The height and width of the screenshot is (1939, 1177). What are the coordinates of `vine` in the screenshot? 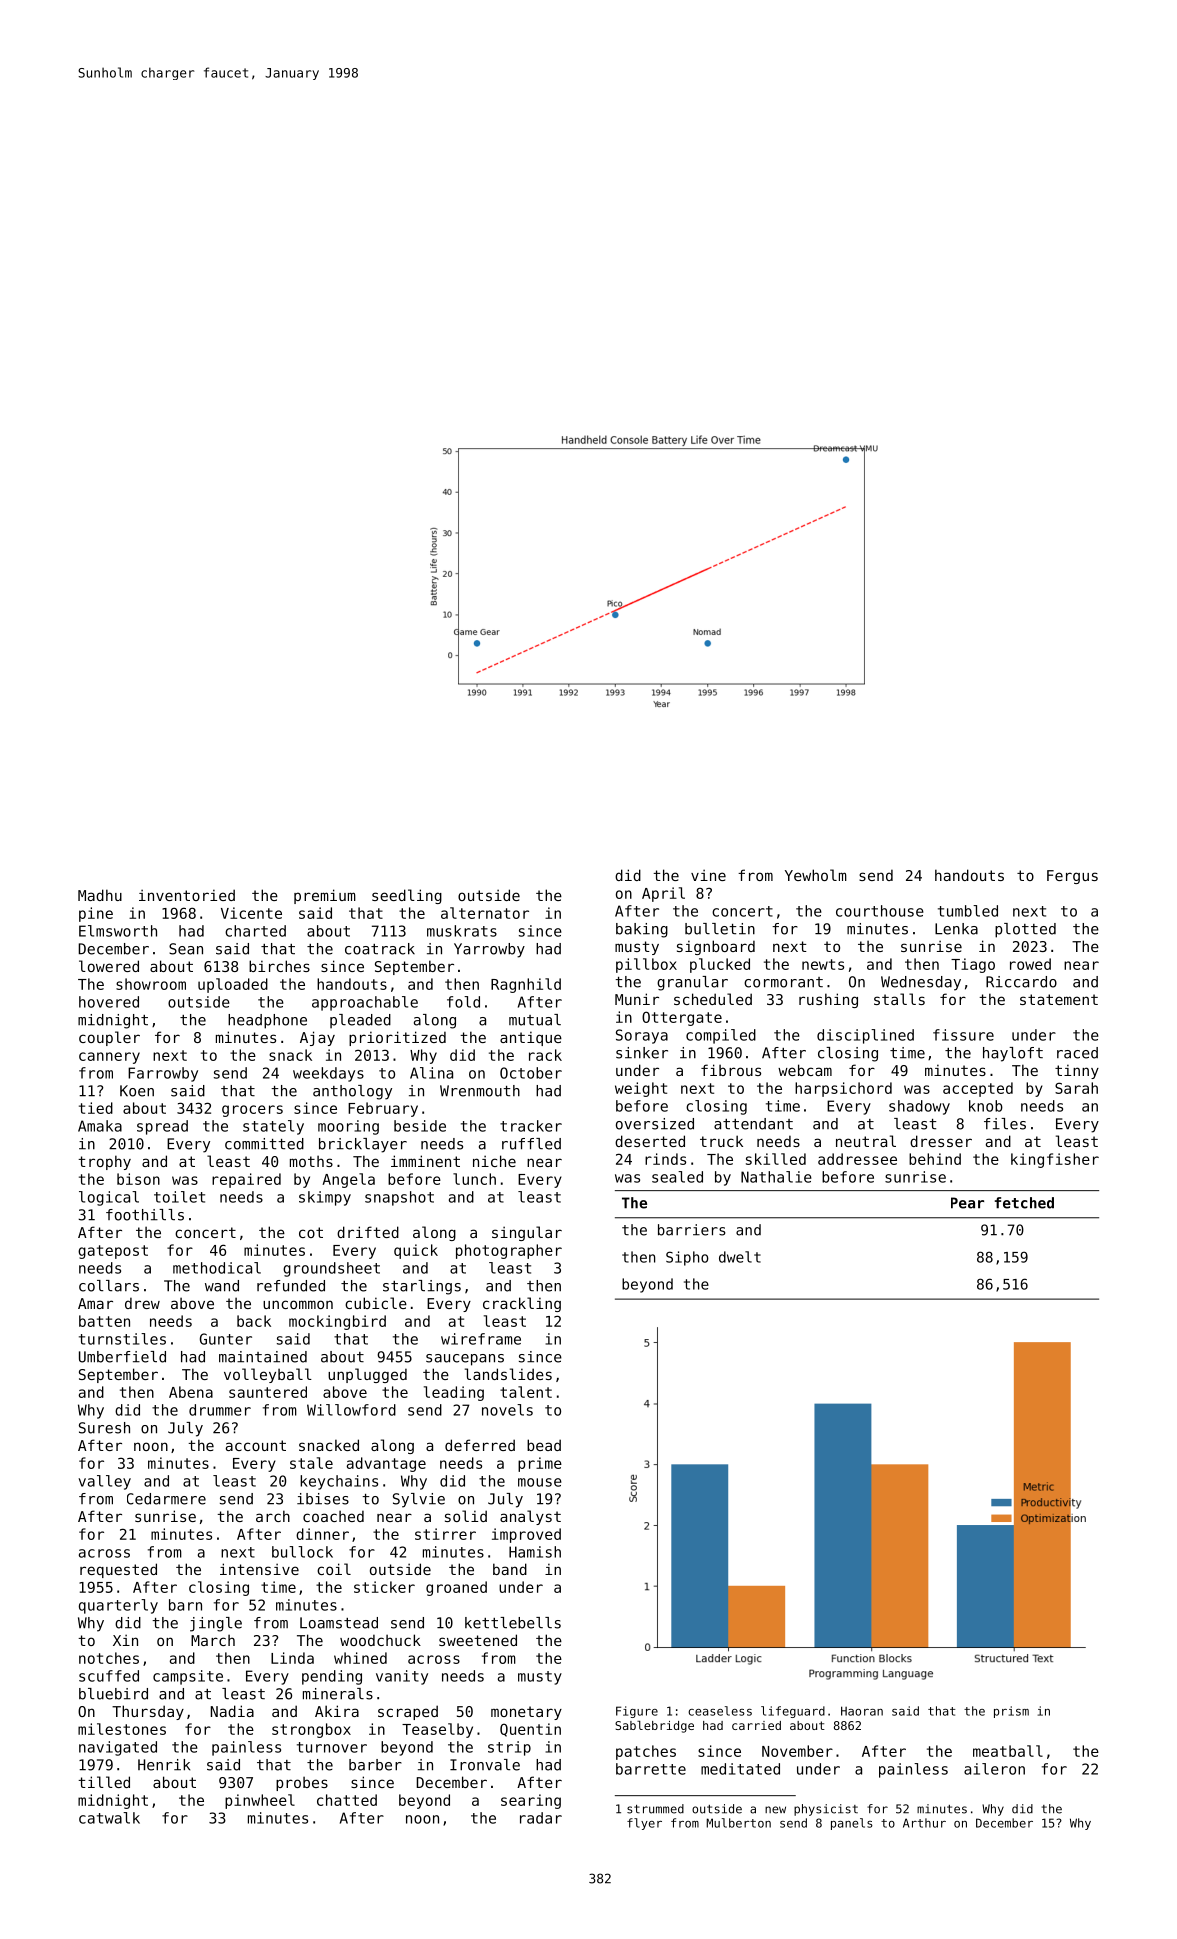 It's located at (708, 875).
